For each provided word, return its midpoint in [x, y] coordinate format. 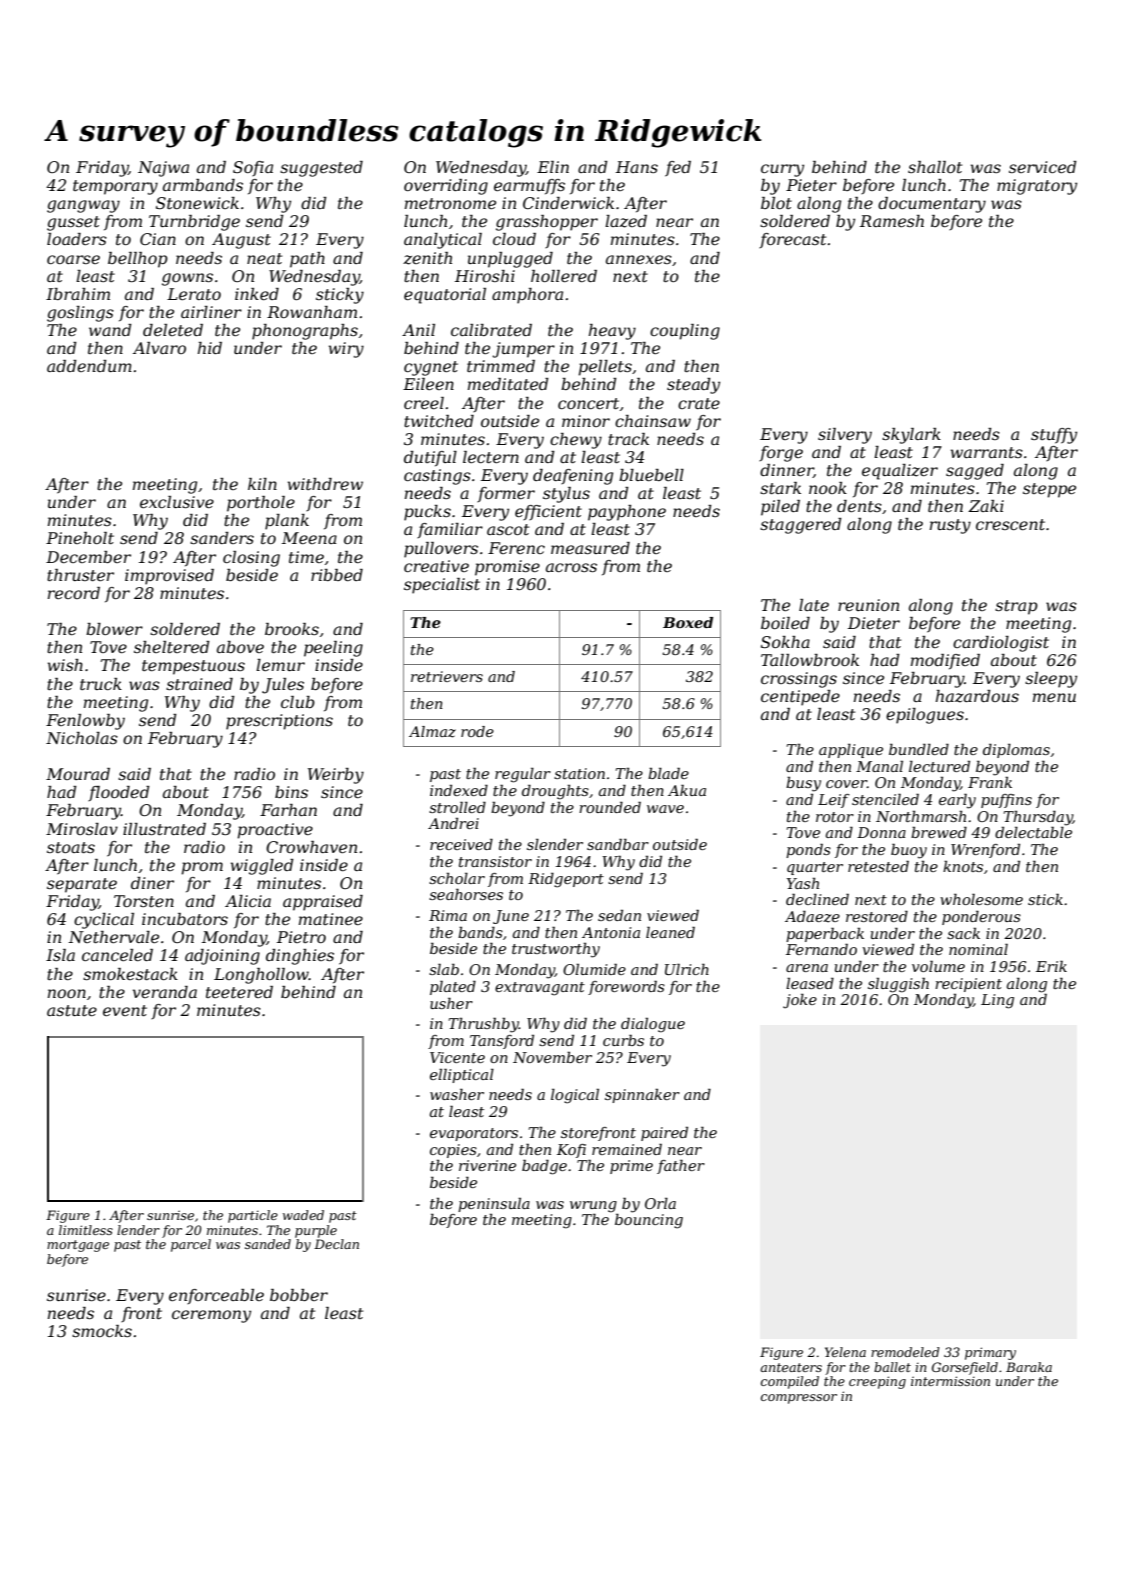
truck [101, 684]
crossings [799, 680]
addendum [89, 366]
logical [575, 1096]
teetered [239, 992]
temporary [115, 187]
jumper [523, 350]
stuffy [1054, 436]
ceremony [211, 1316]
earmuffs [529, 187]
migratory [1037, 187]
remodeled [905, 1352]
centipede [800, 698]
